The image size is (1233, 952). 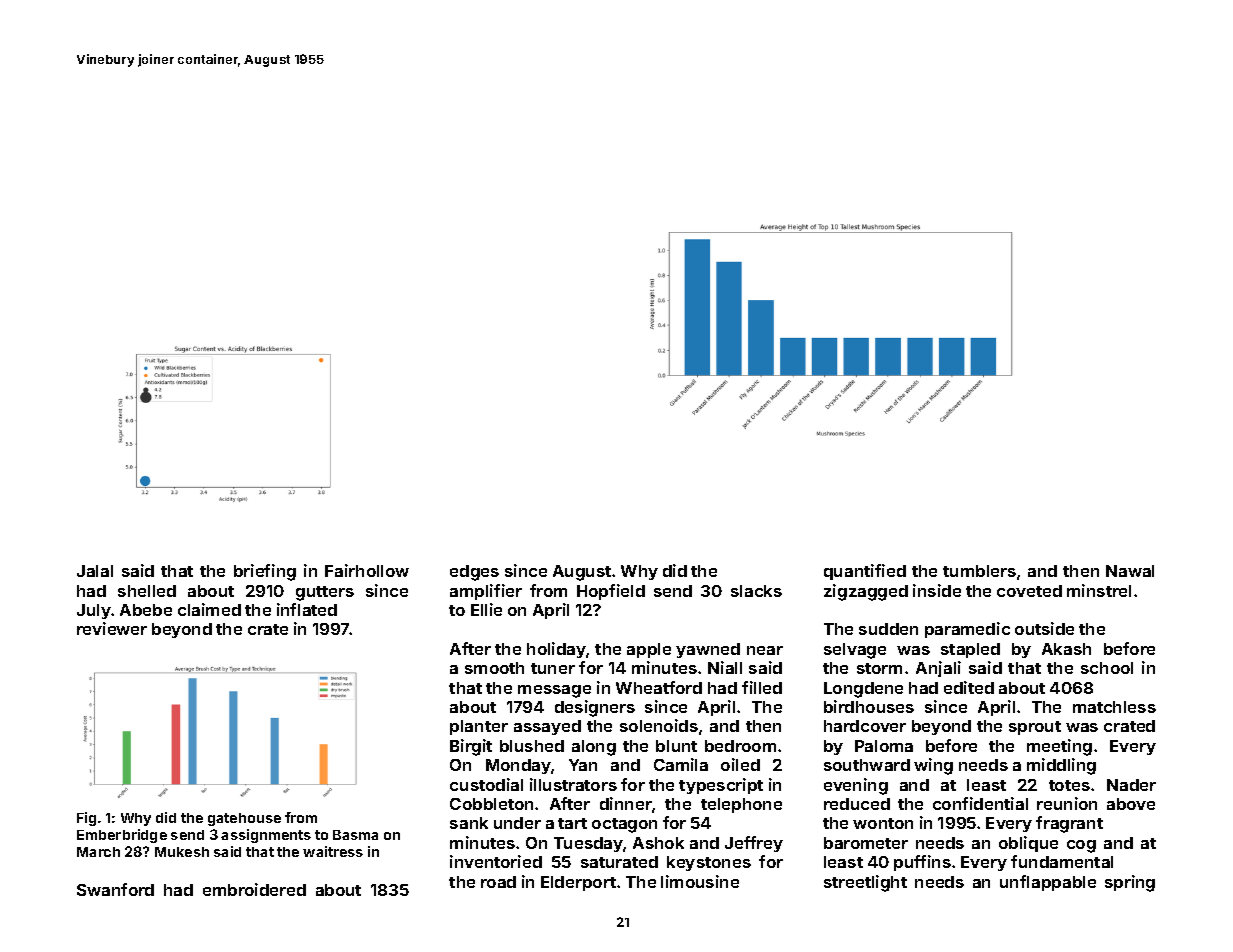 What do you see at coordinates (95, 571) in the screenshot?
I see `Jalal` at bounding box center [95, 571].
